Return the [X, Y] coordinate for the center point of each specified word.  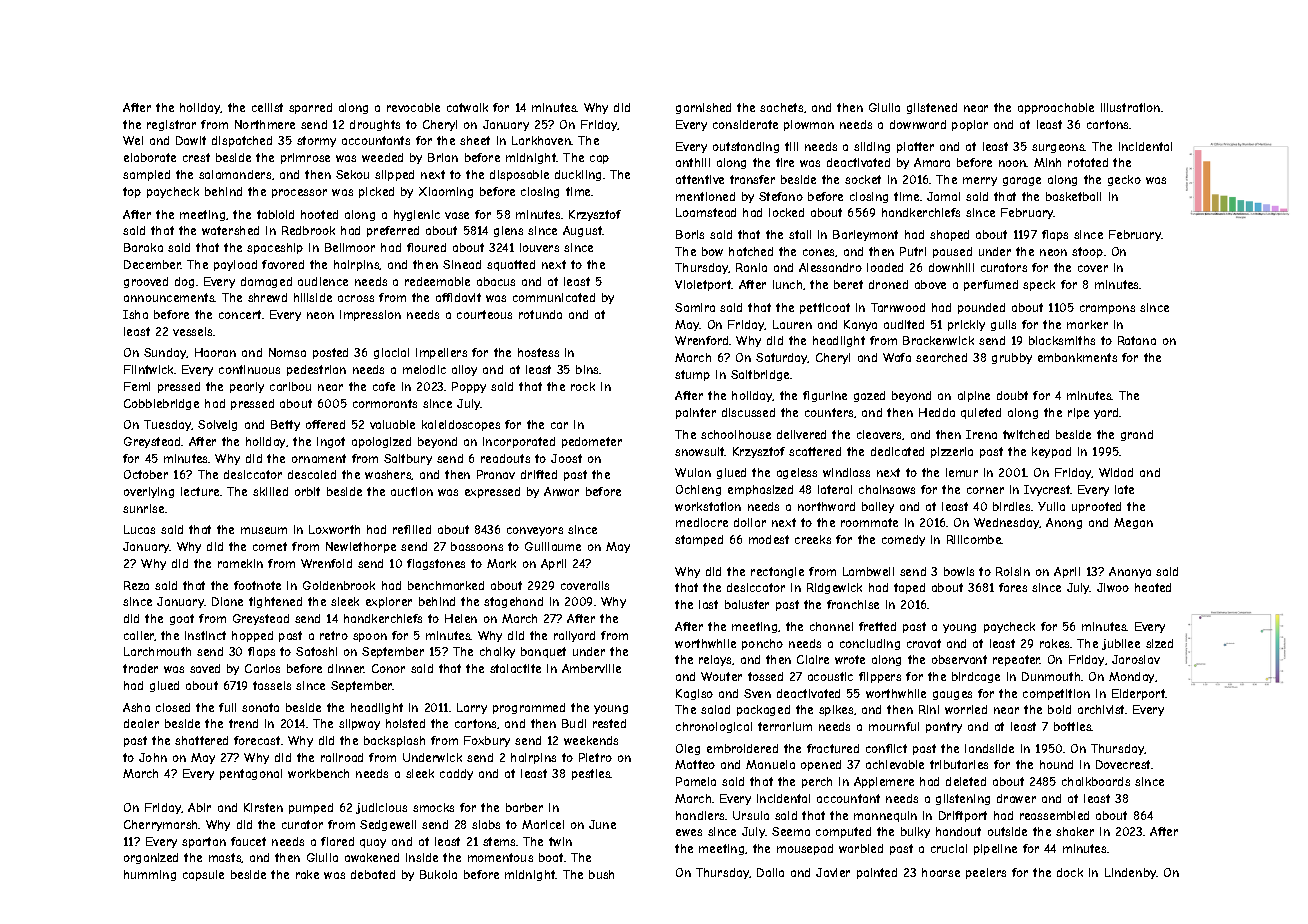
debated [373, 874]
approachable [1056, 108]
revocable [413, 107]
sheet [475, 140]
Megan [1133, 523]
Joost [566, 458]
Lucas [139, 529]
